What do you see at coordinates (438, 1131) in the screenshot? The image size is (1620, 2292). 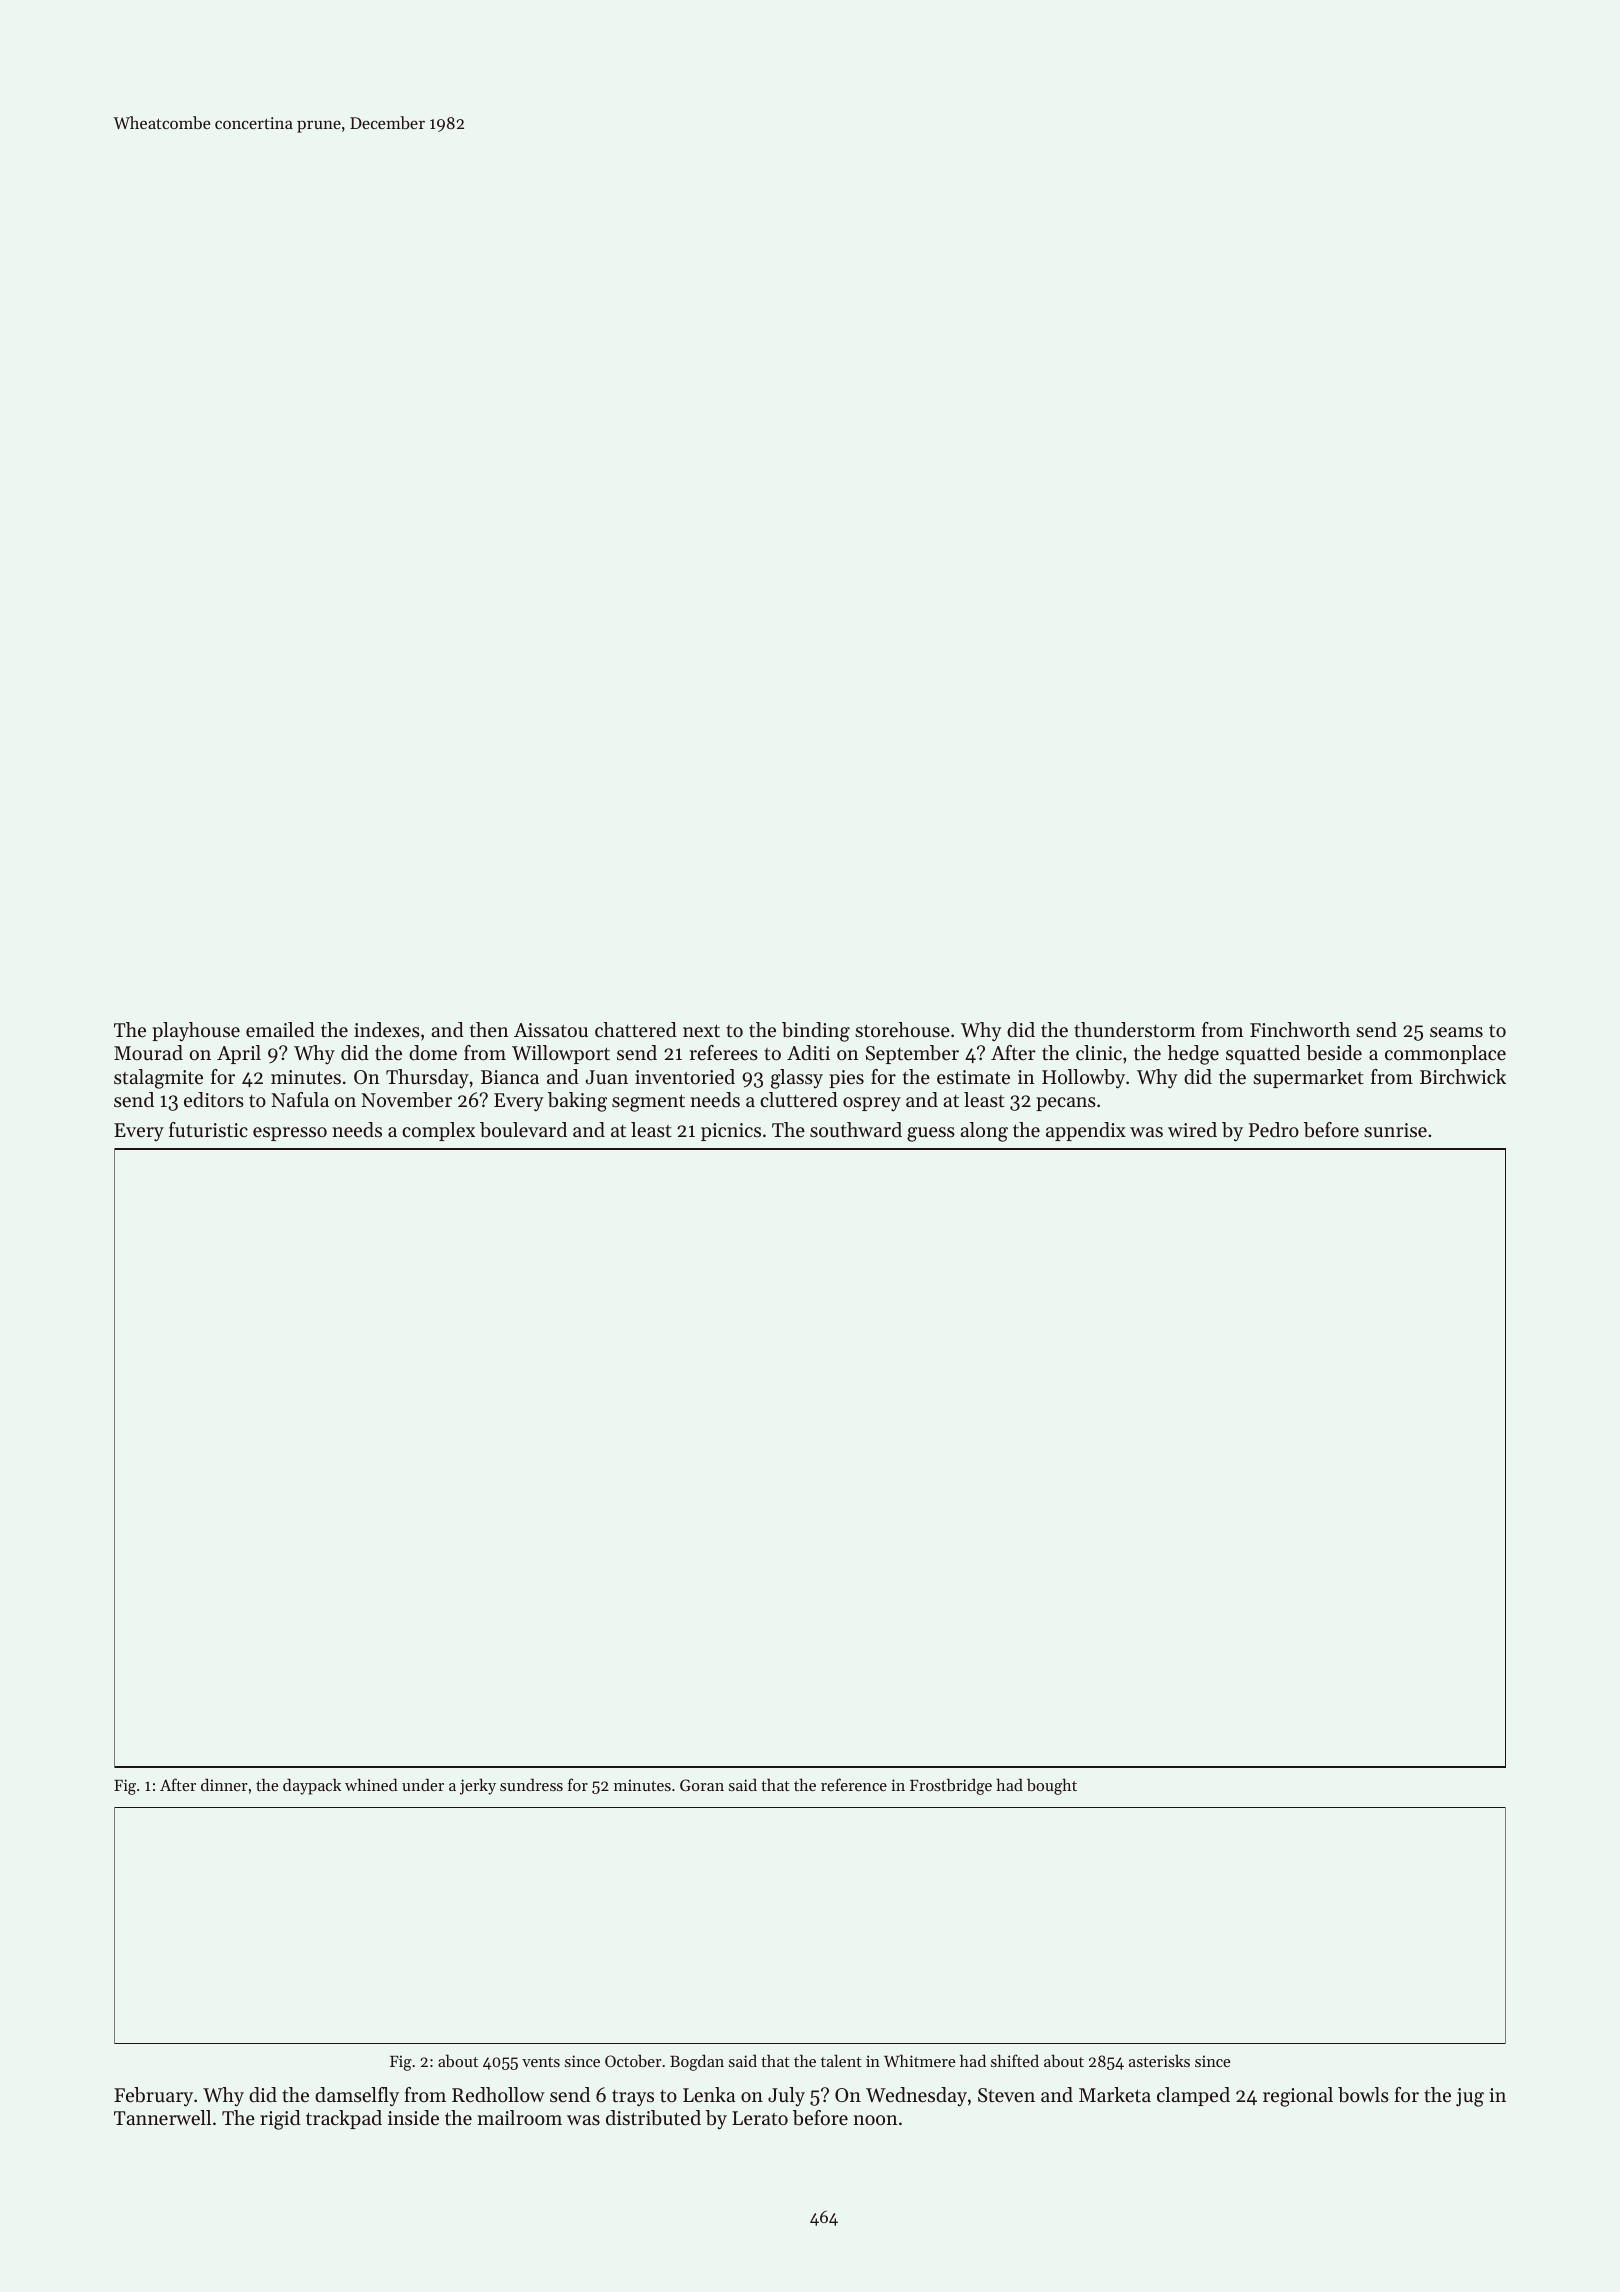 I see `complex` at bounding box center [438, 1131].
